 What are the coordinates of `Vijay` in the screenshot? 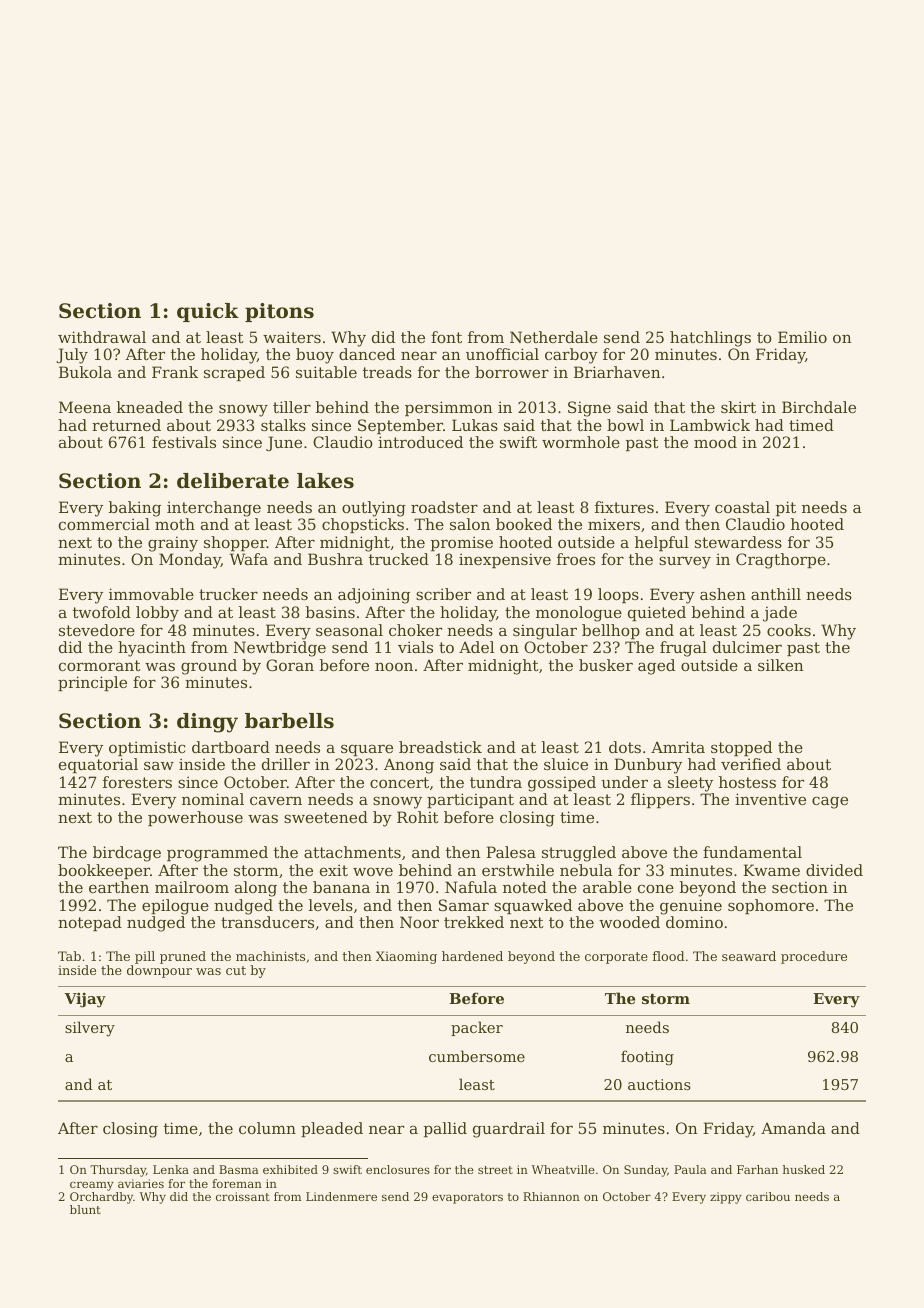 It's located at (85, 1000).
